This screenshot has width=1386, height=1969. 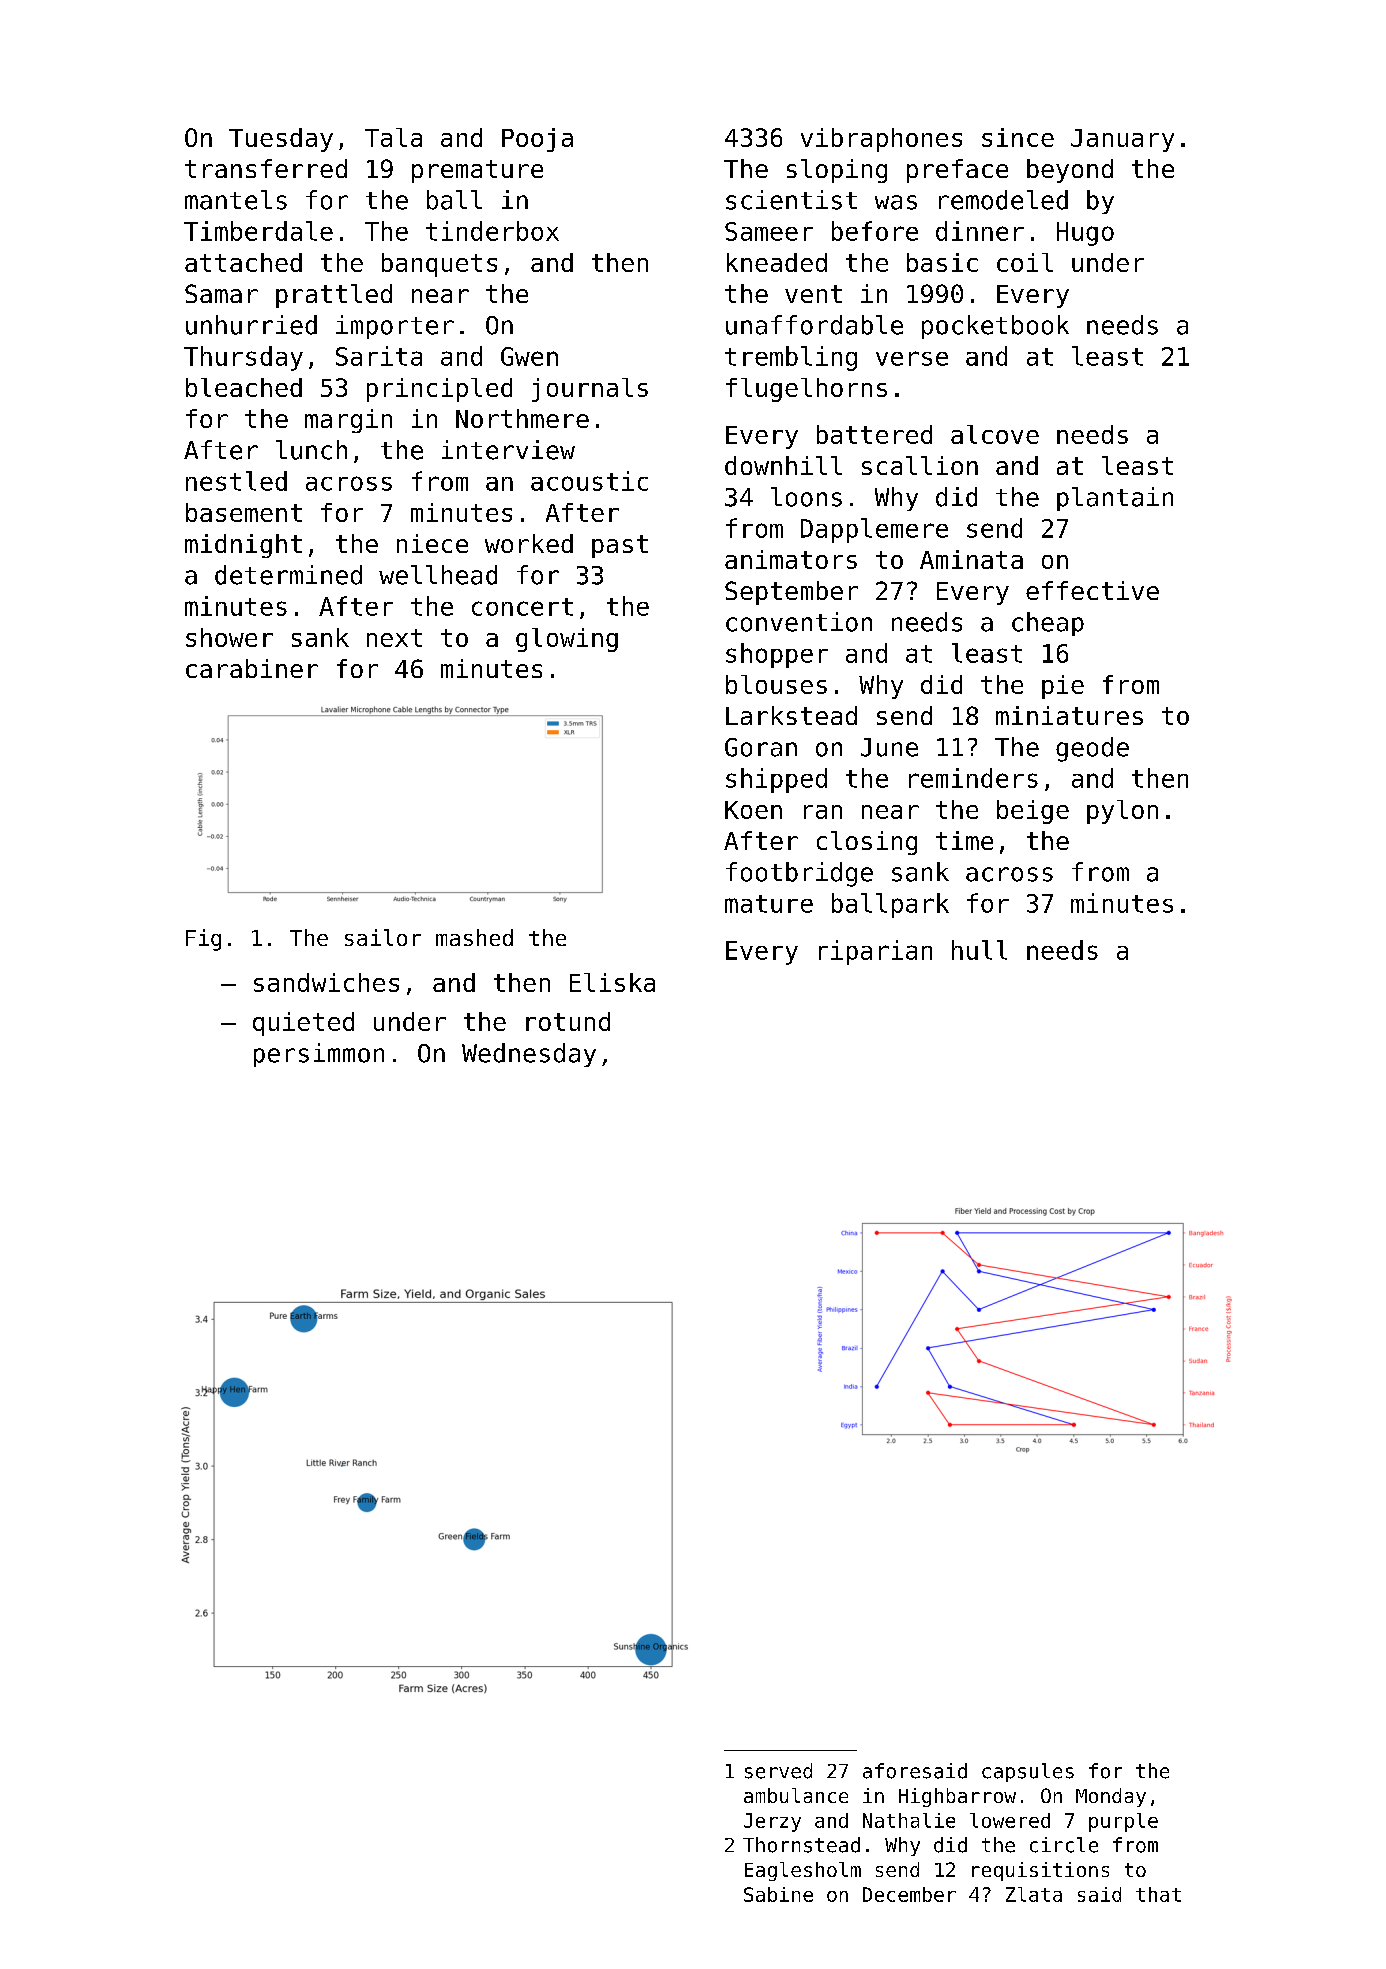 I want to click on vibraphones, so click(x=881, y=140).
